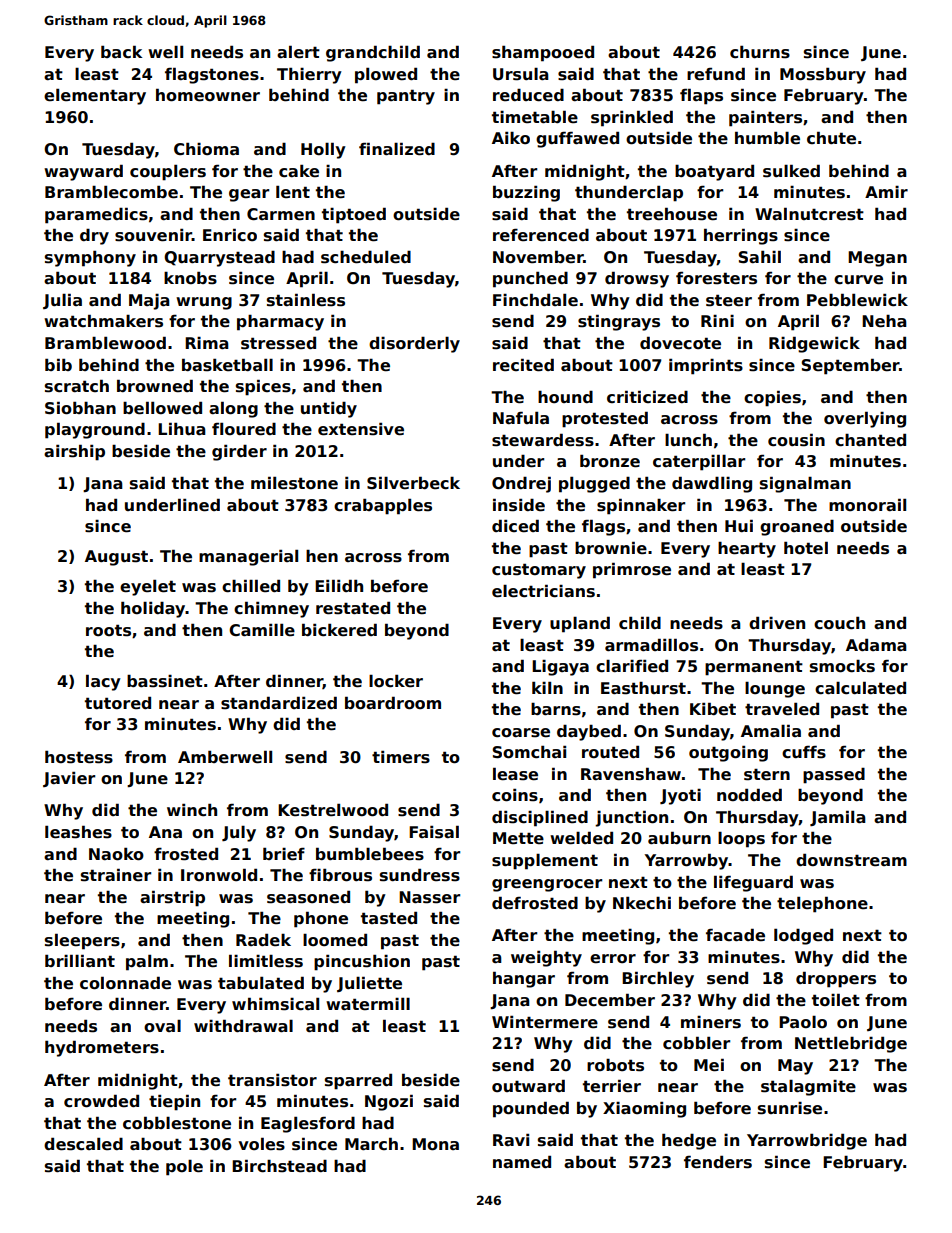  Describe the element at coordinates (80, 408) in the screenshot. I see `Siobhan` at that location.
